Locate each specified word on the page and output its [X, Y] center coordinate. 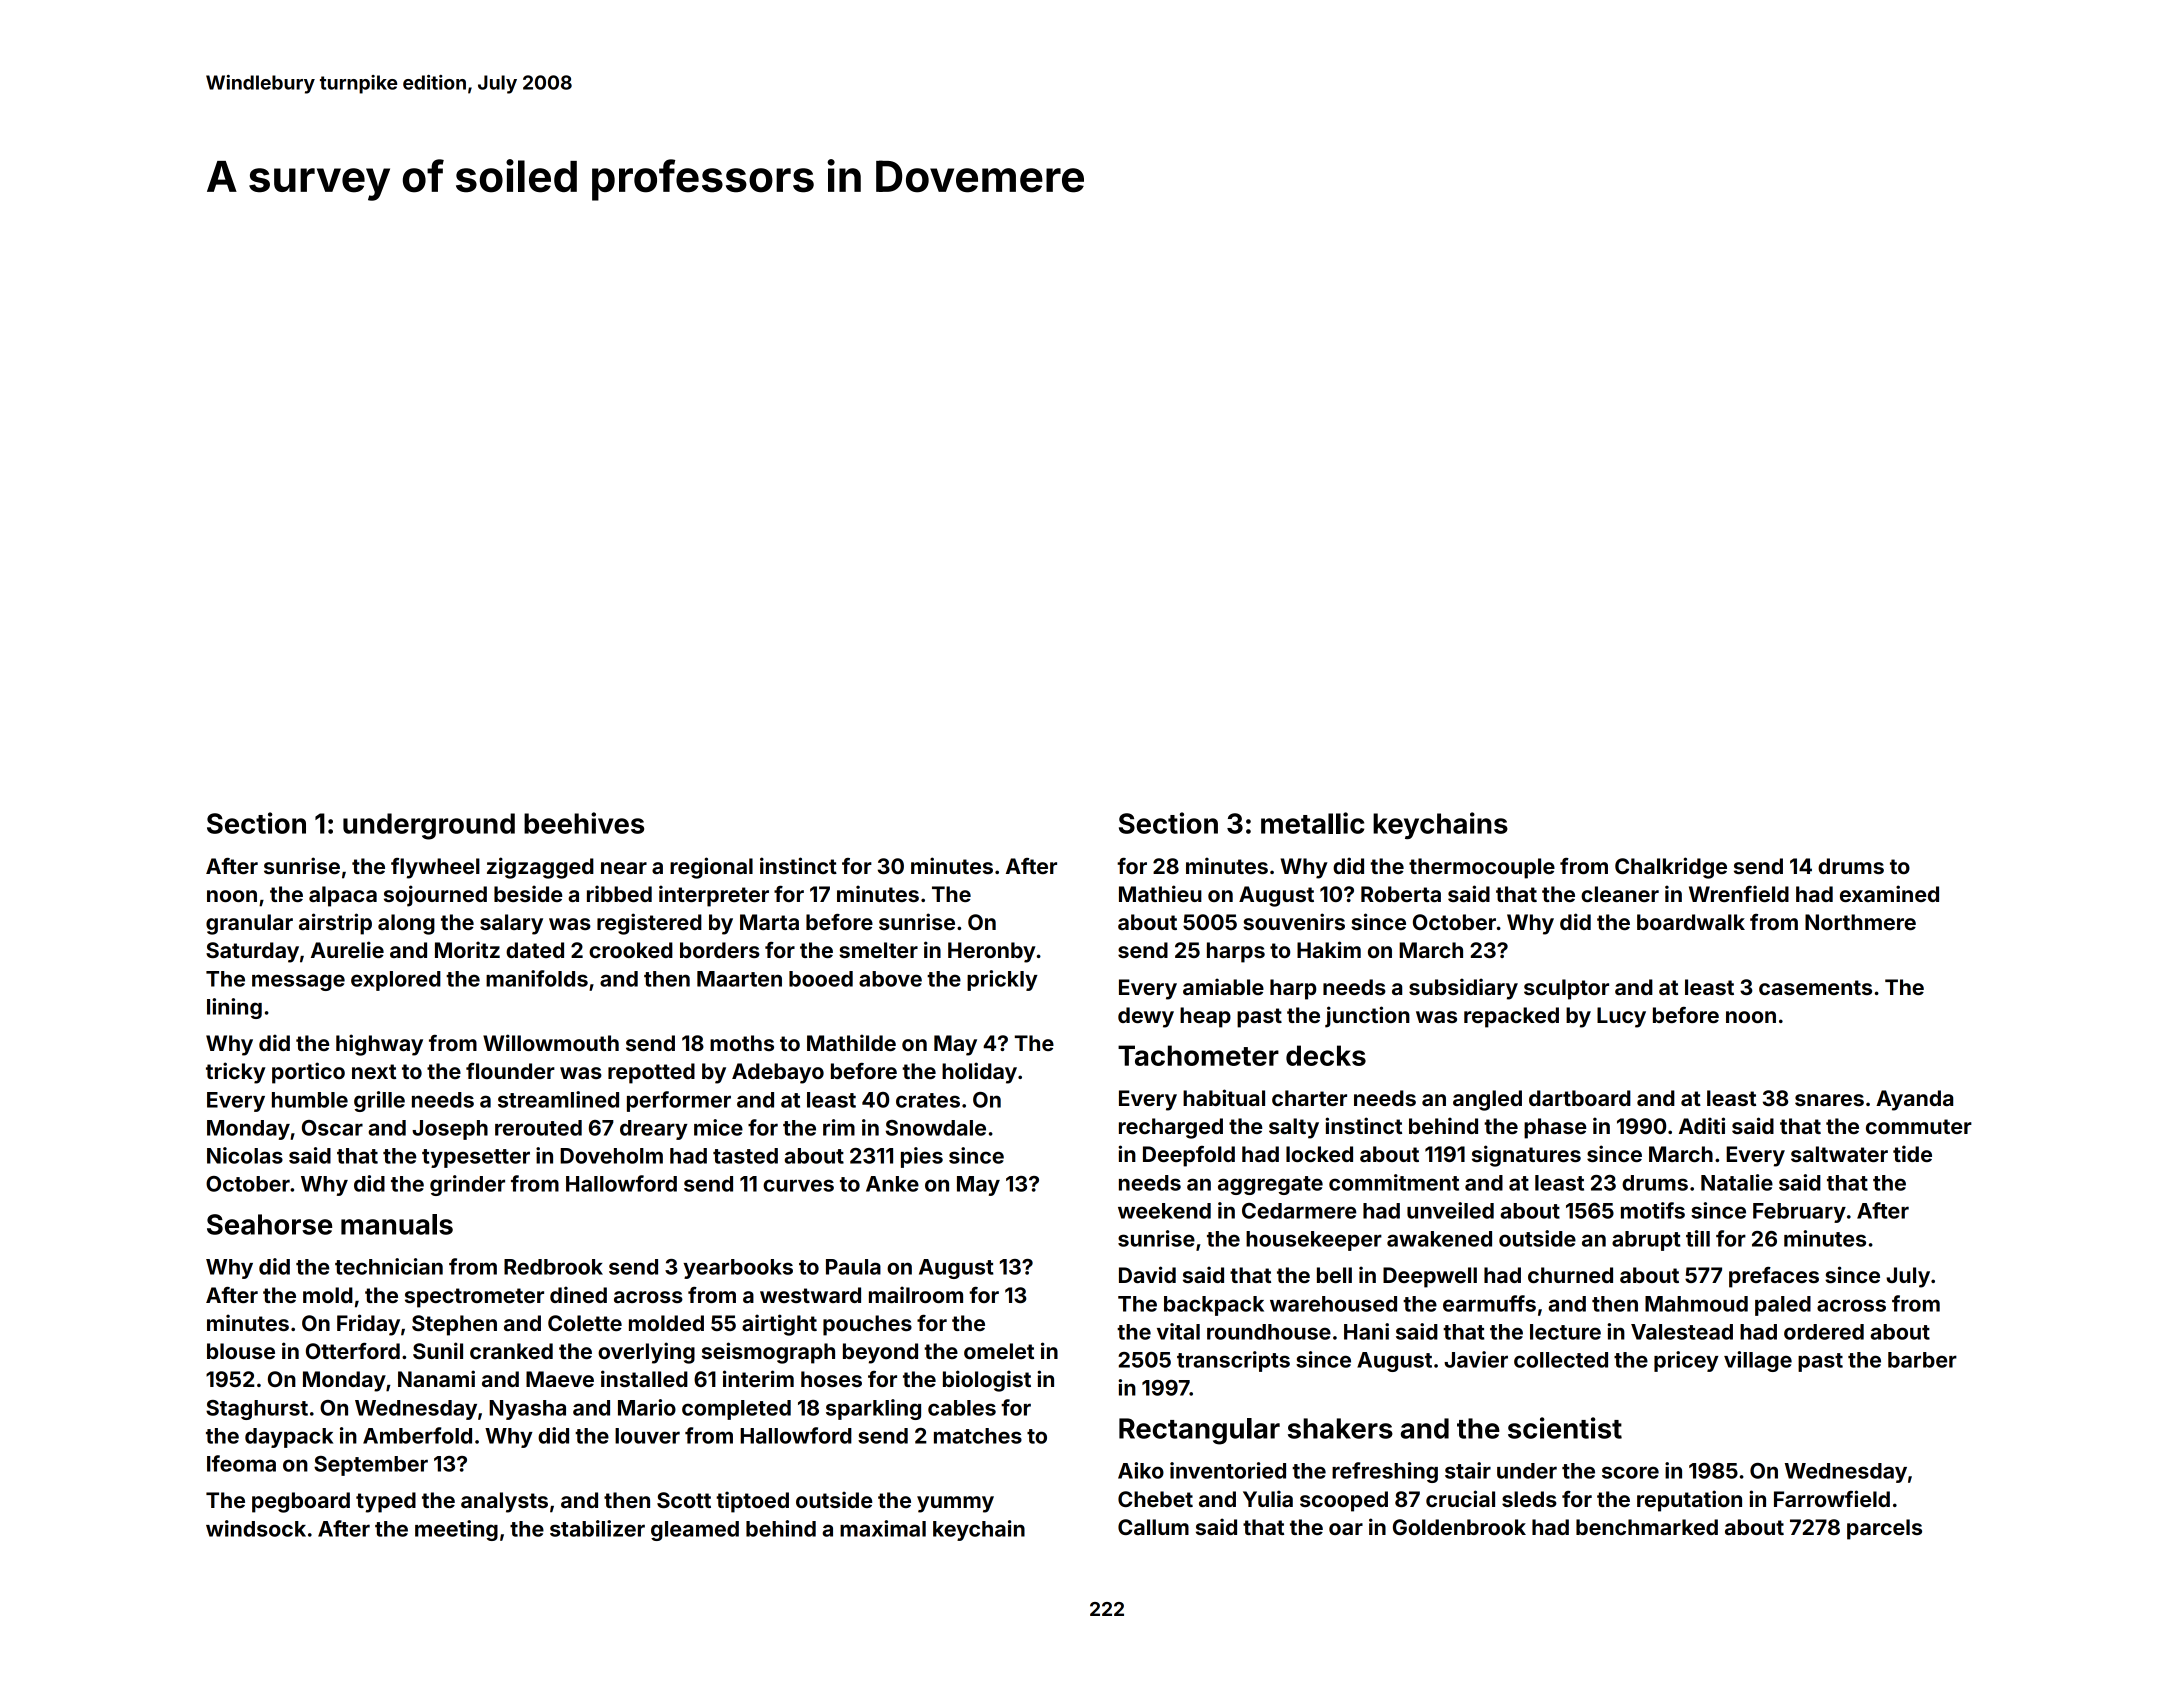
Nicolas [245, 1155]
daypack [289, 1438]
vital [1178, 1331]
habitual [1224, 1097]
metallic [1312, 823]
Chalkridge [1671, 868]
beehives [584, 823]
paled [1783, 1306]
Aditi [1702, 1125]
